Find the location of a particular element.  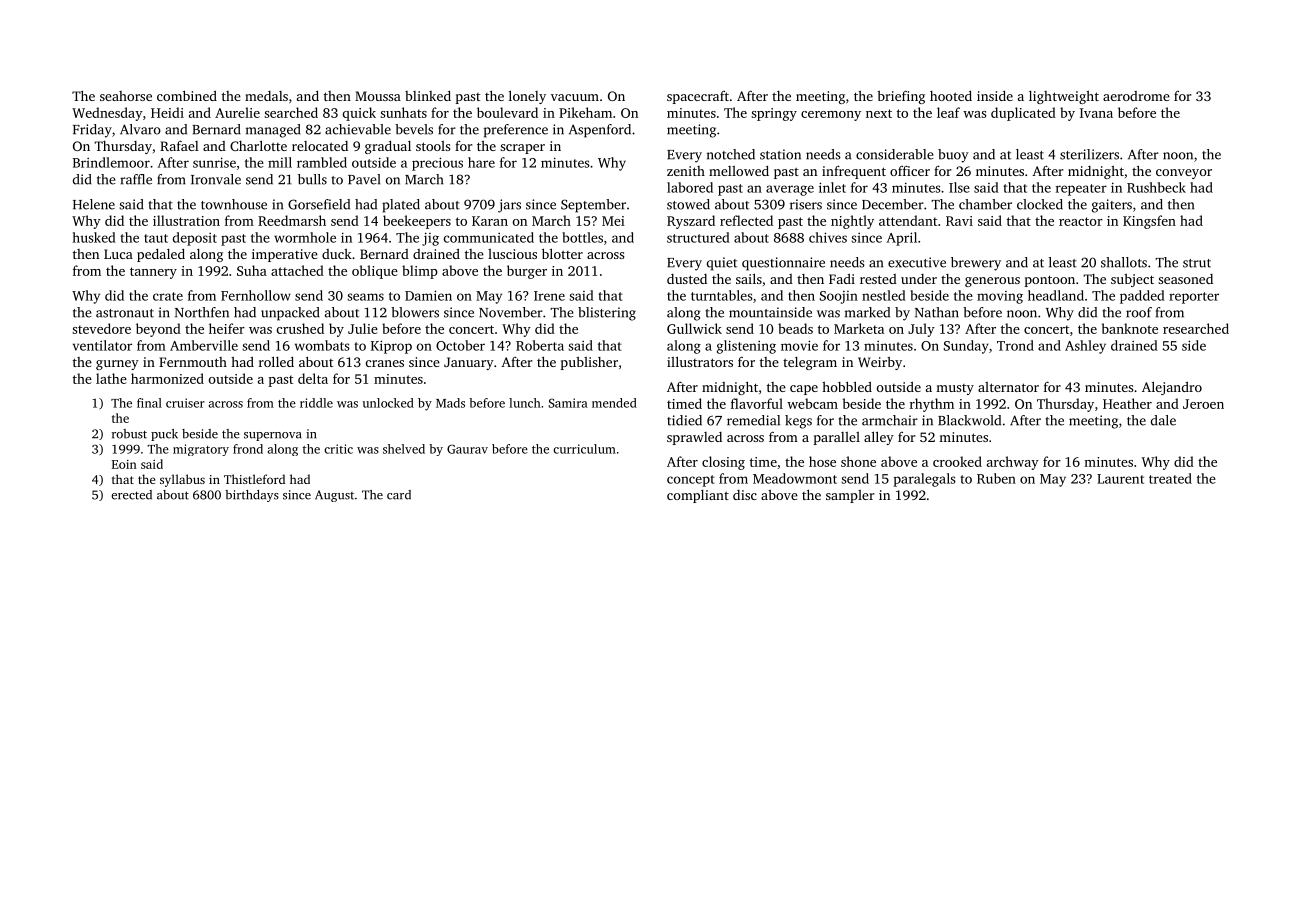

husked is located at coordinates (94, 237).
